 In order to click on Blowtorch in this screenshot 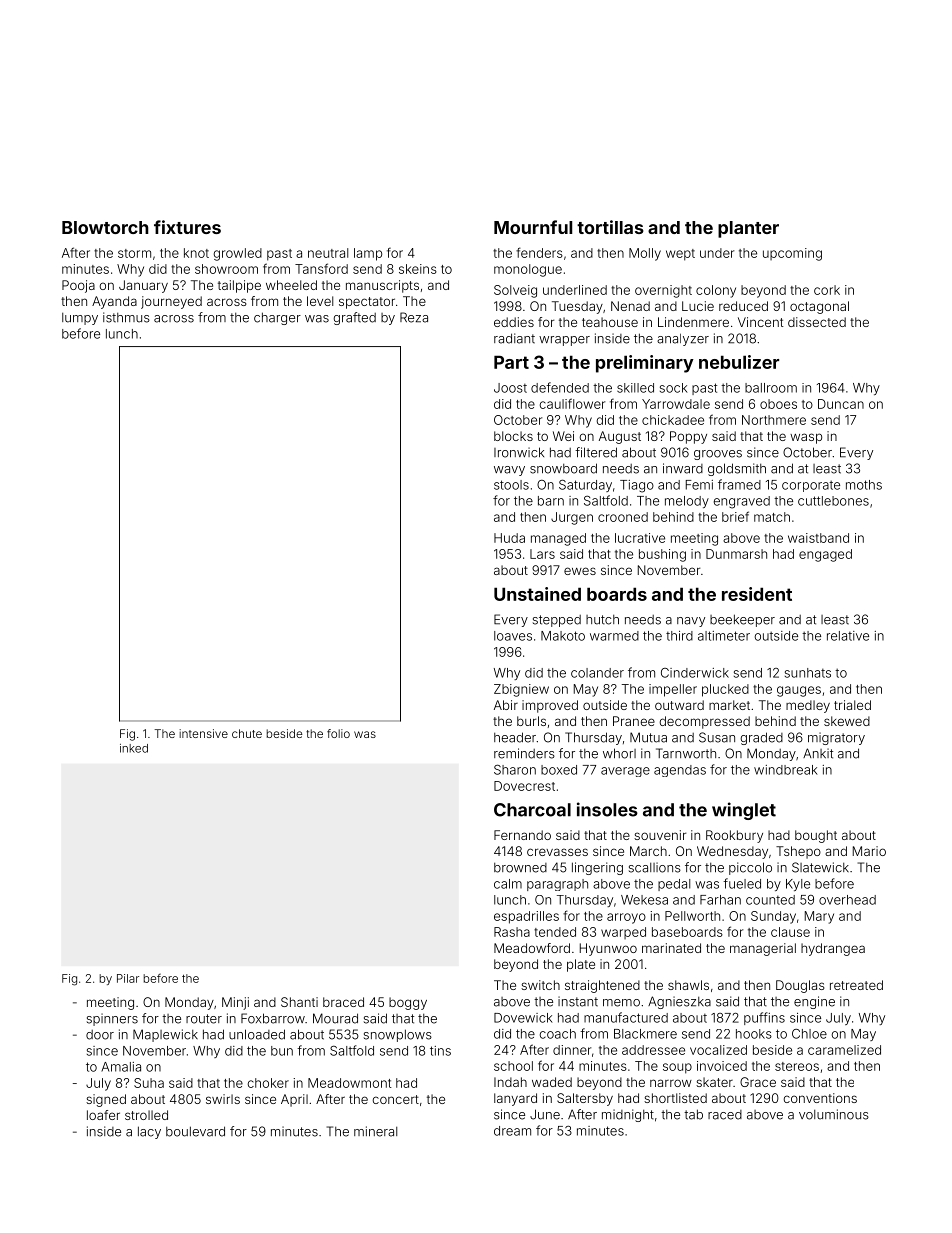, I will do `click(105, 227)`.
